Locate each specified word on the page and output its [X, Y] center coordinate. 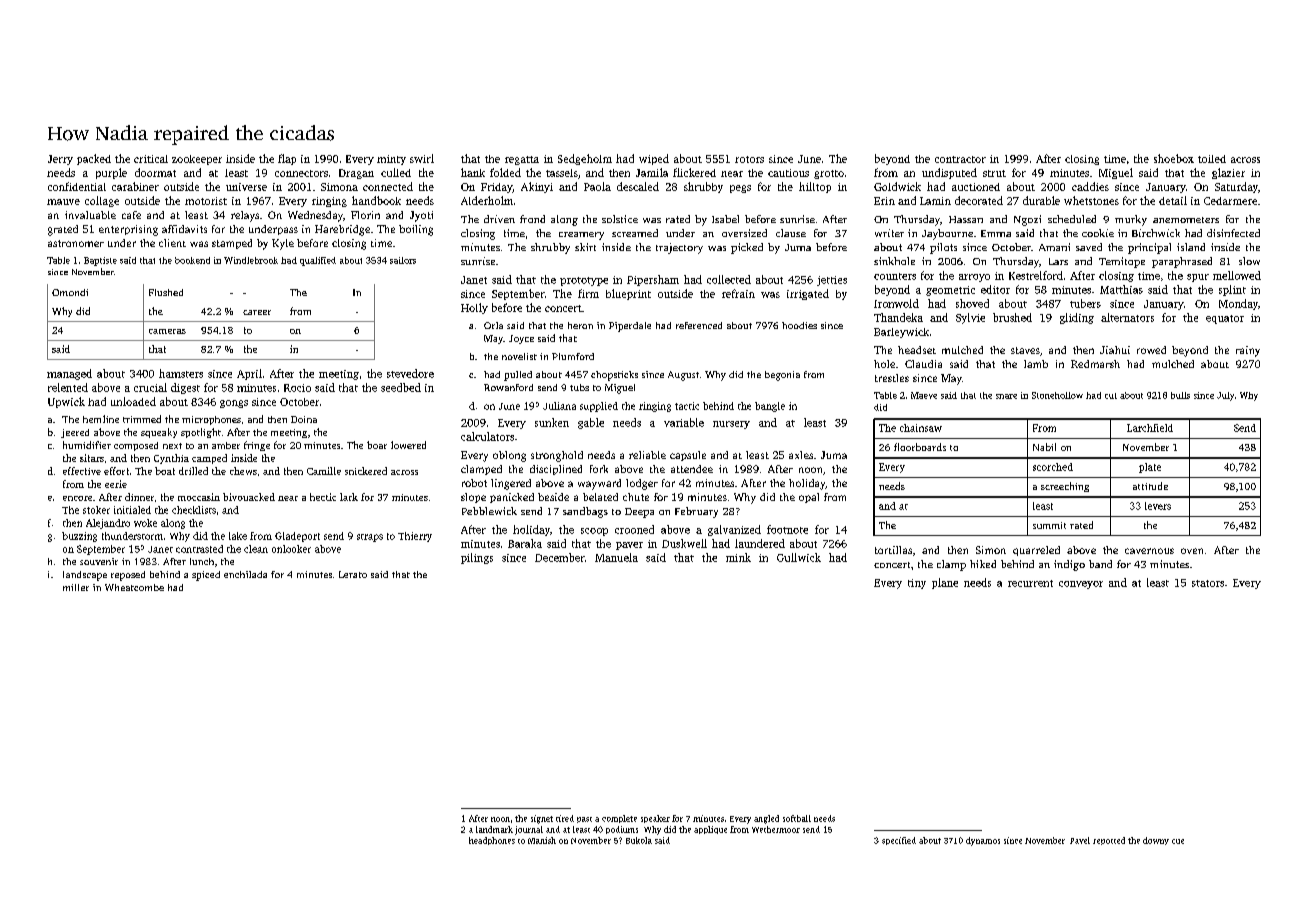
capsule [688, 456]
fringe [257, 446]
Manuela [616, 557]
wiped [654, 159]
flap [287, 159]
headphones [492, 841]
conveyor [1081, 585]
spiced [206, 576]
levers [1158, 506]
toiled [1212, 159]
